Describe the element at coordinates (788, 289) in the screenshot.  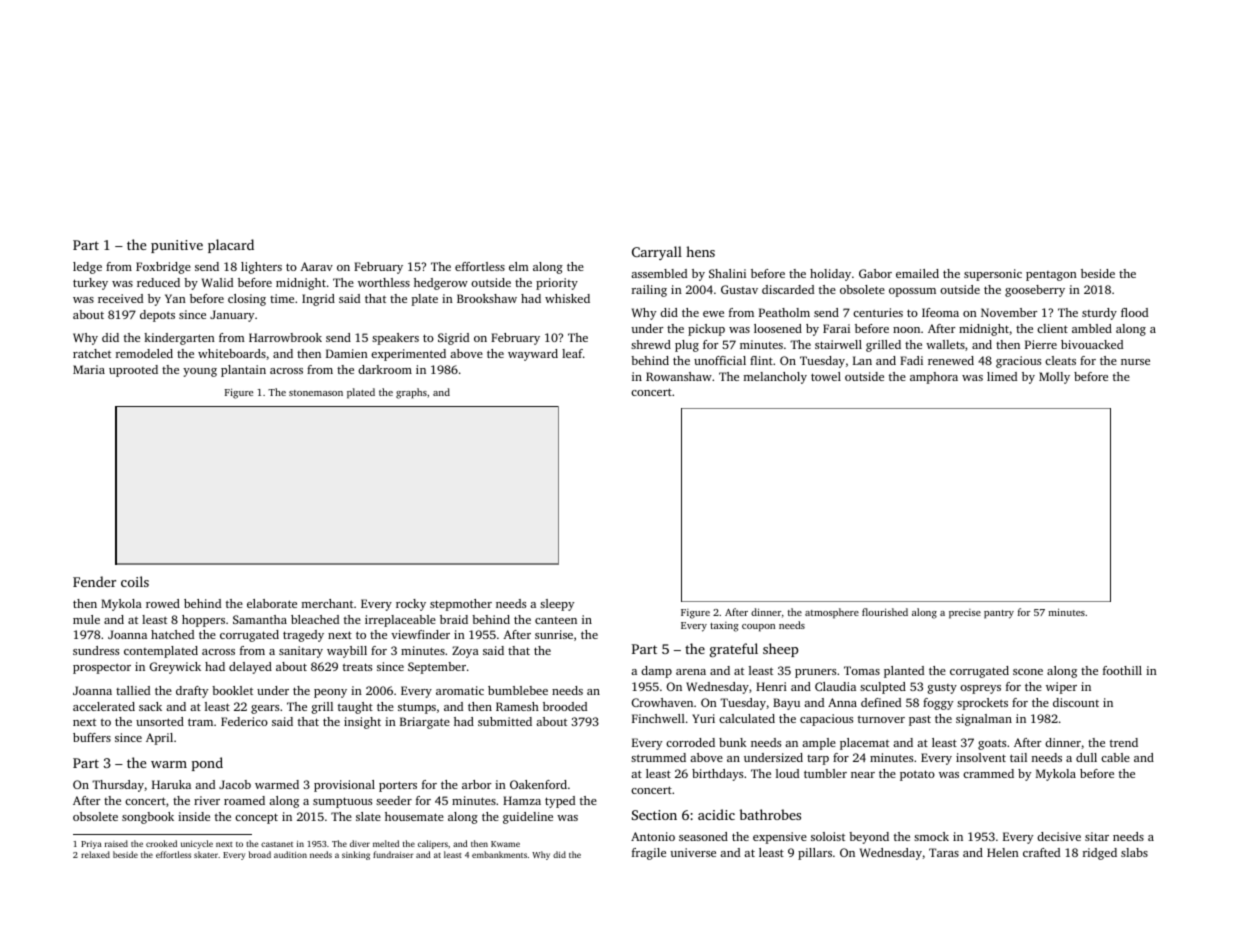
I see `discarded` at that location.
